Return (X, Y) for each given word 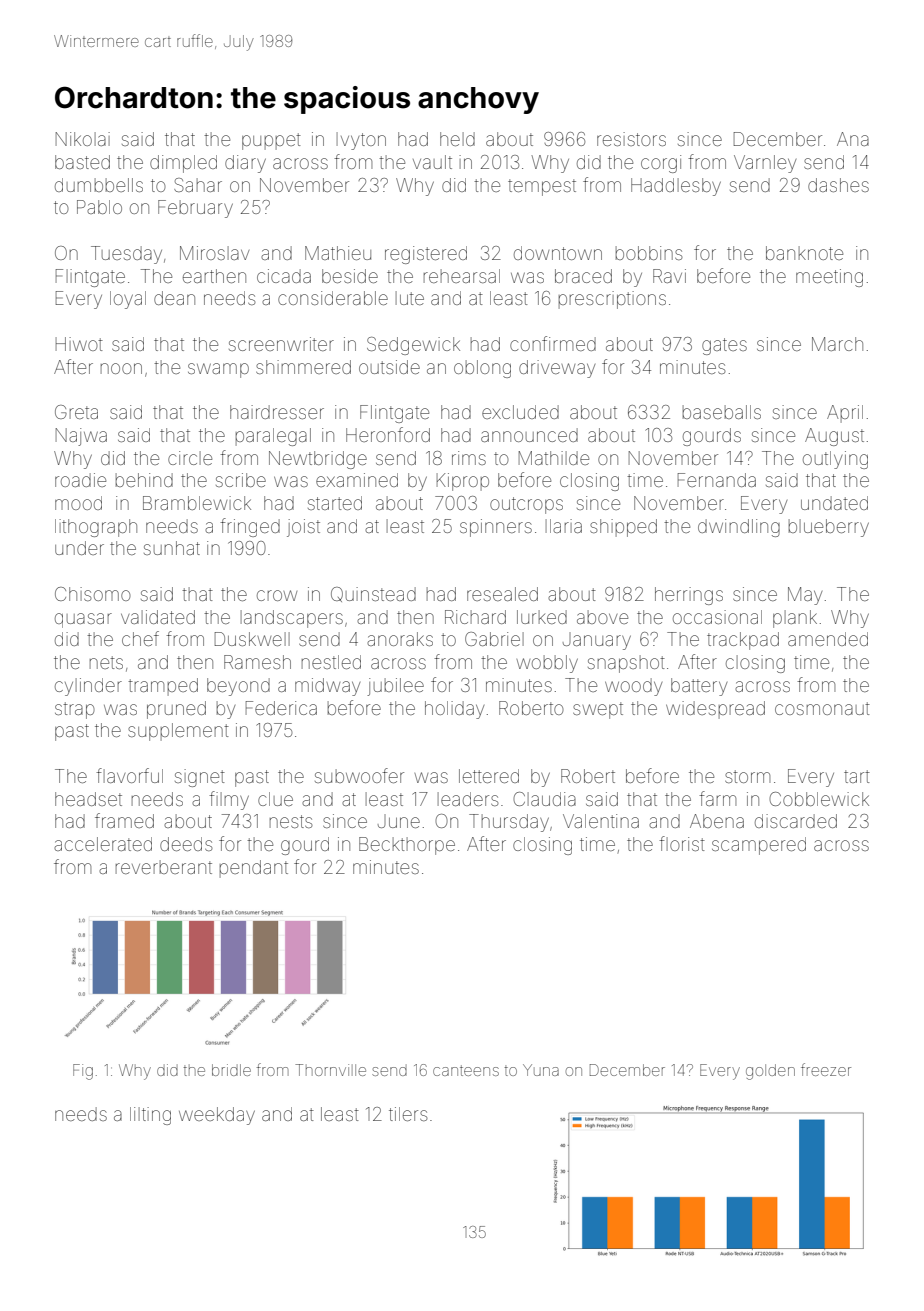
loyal (128, 300)
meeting (829, 278)
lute (410, 298)
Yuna (541, 1070)
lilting (150, 1116)
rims (469, 458)
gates (724, 346)
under (79, 548)
